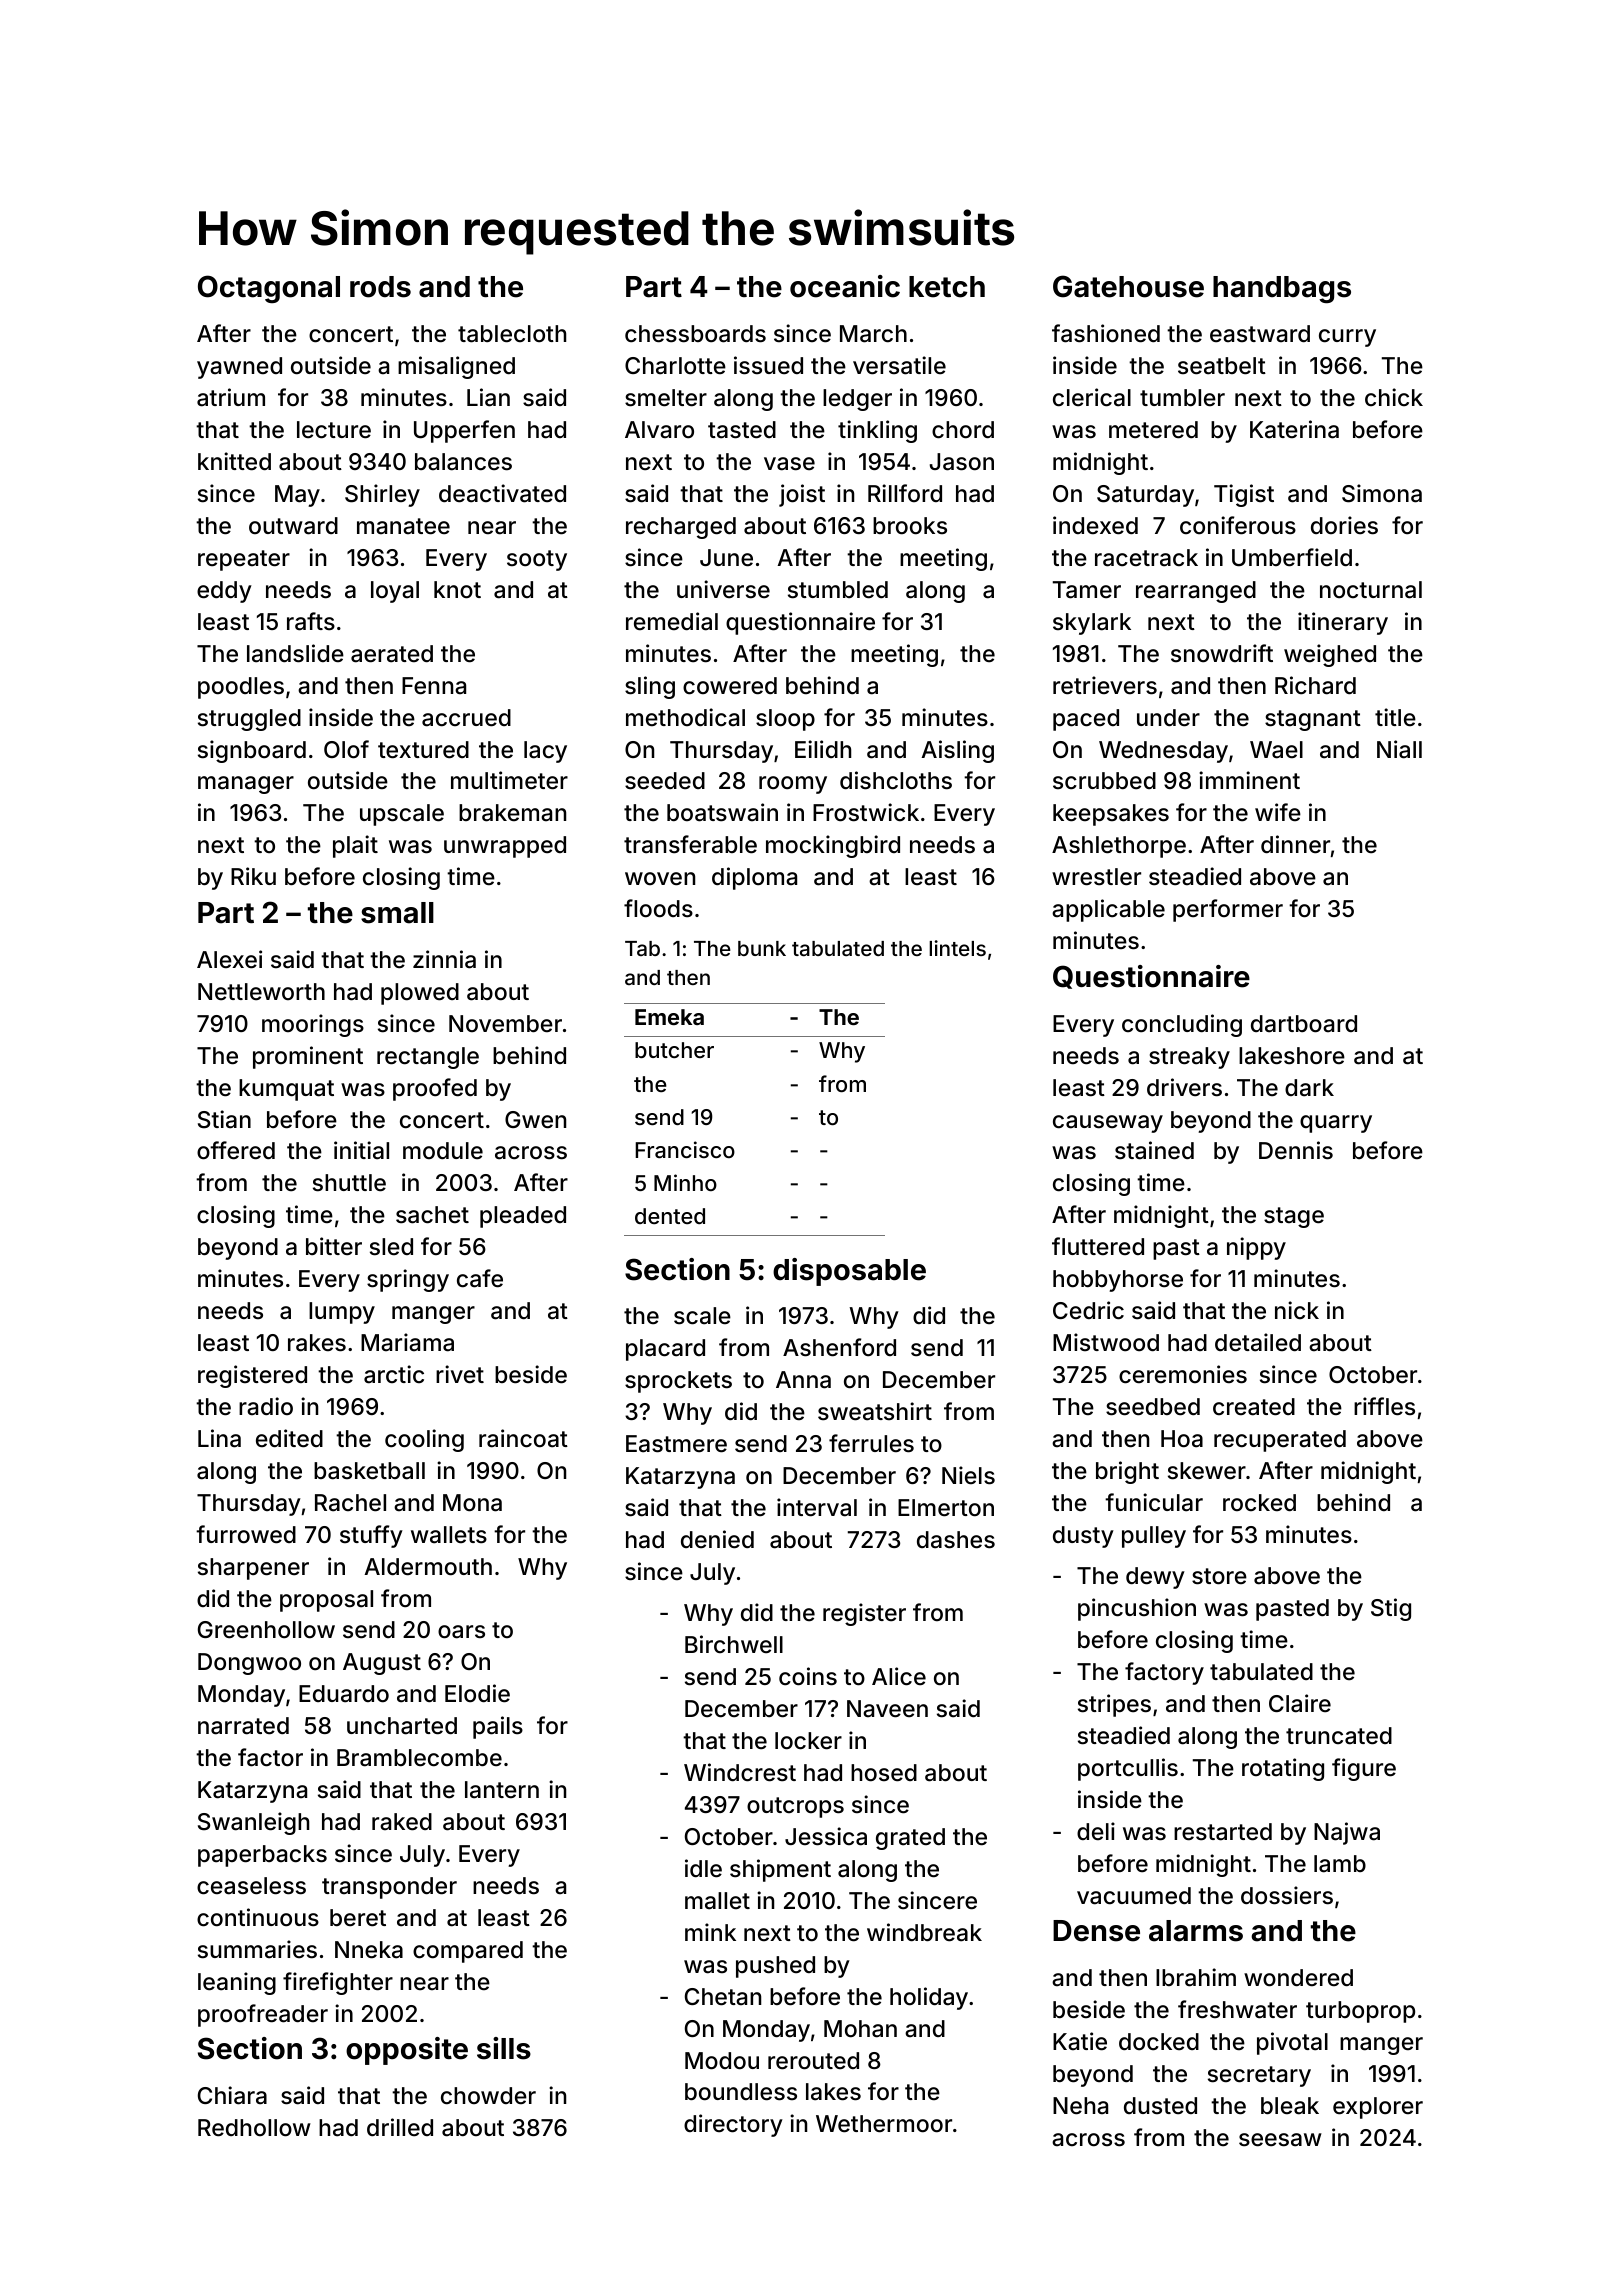  What do you see at coordinates (1182, 1025) in the document?
I see `concluding` at bounding box center [1182, 1025].
